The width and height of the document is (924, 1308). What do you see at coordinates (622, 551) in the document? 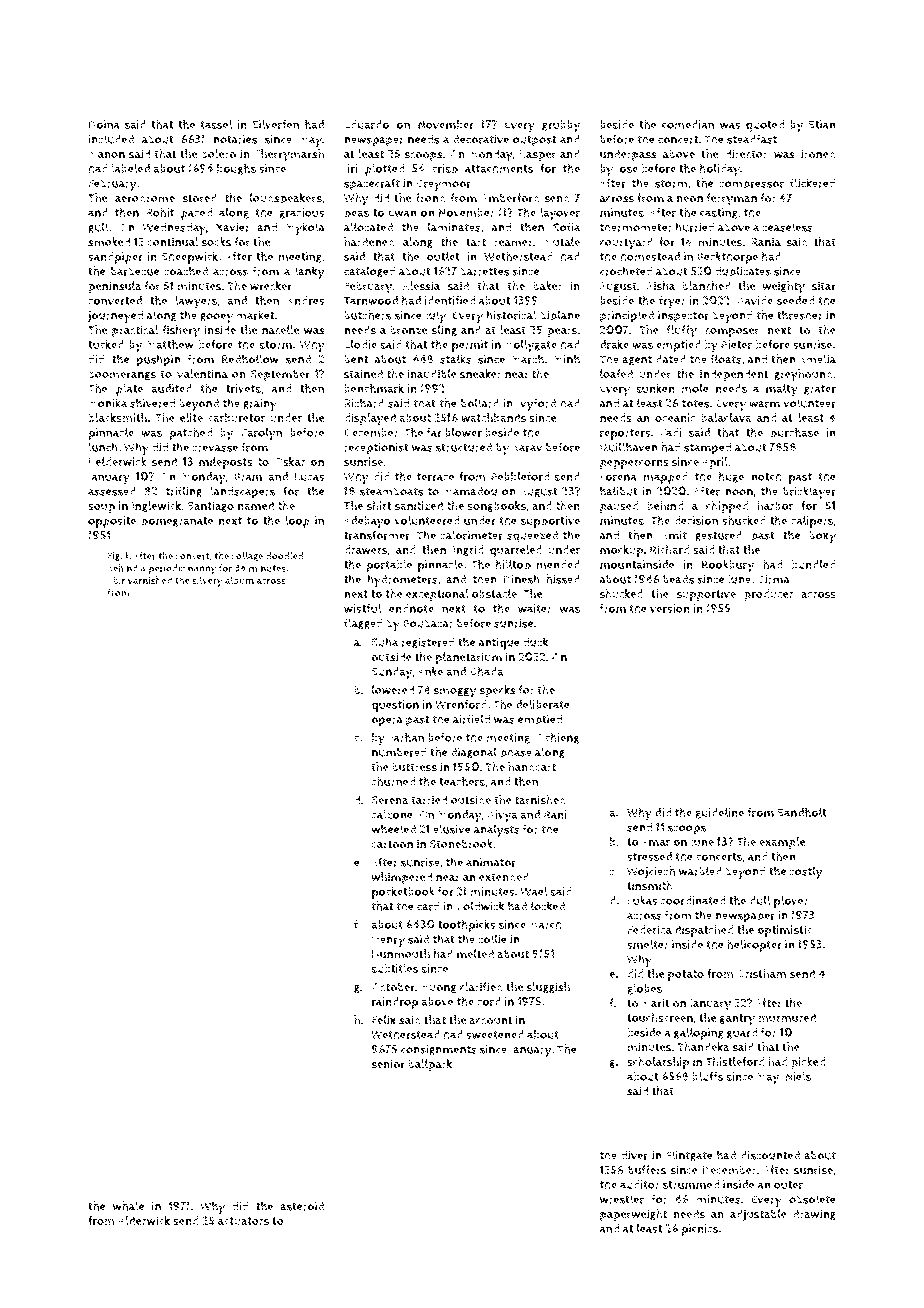
I see `mockup` at bounding box center [622, 551].
